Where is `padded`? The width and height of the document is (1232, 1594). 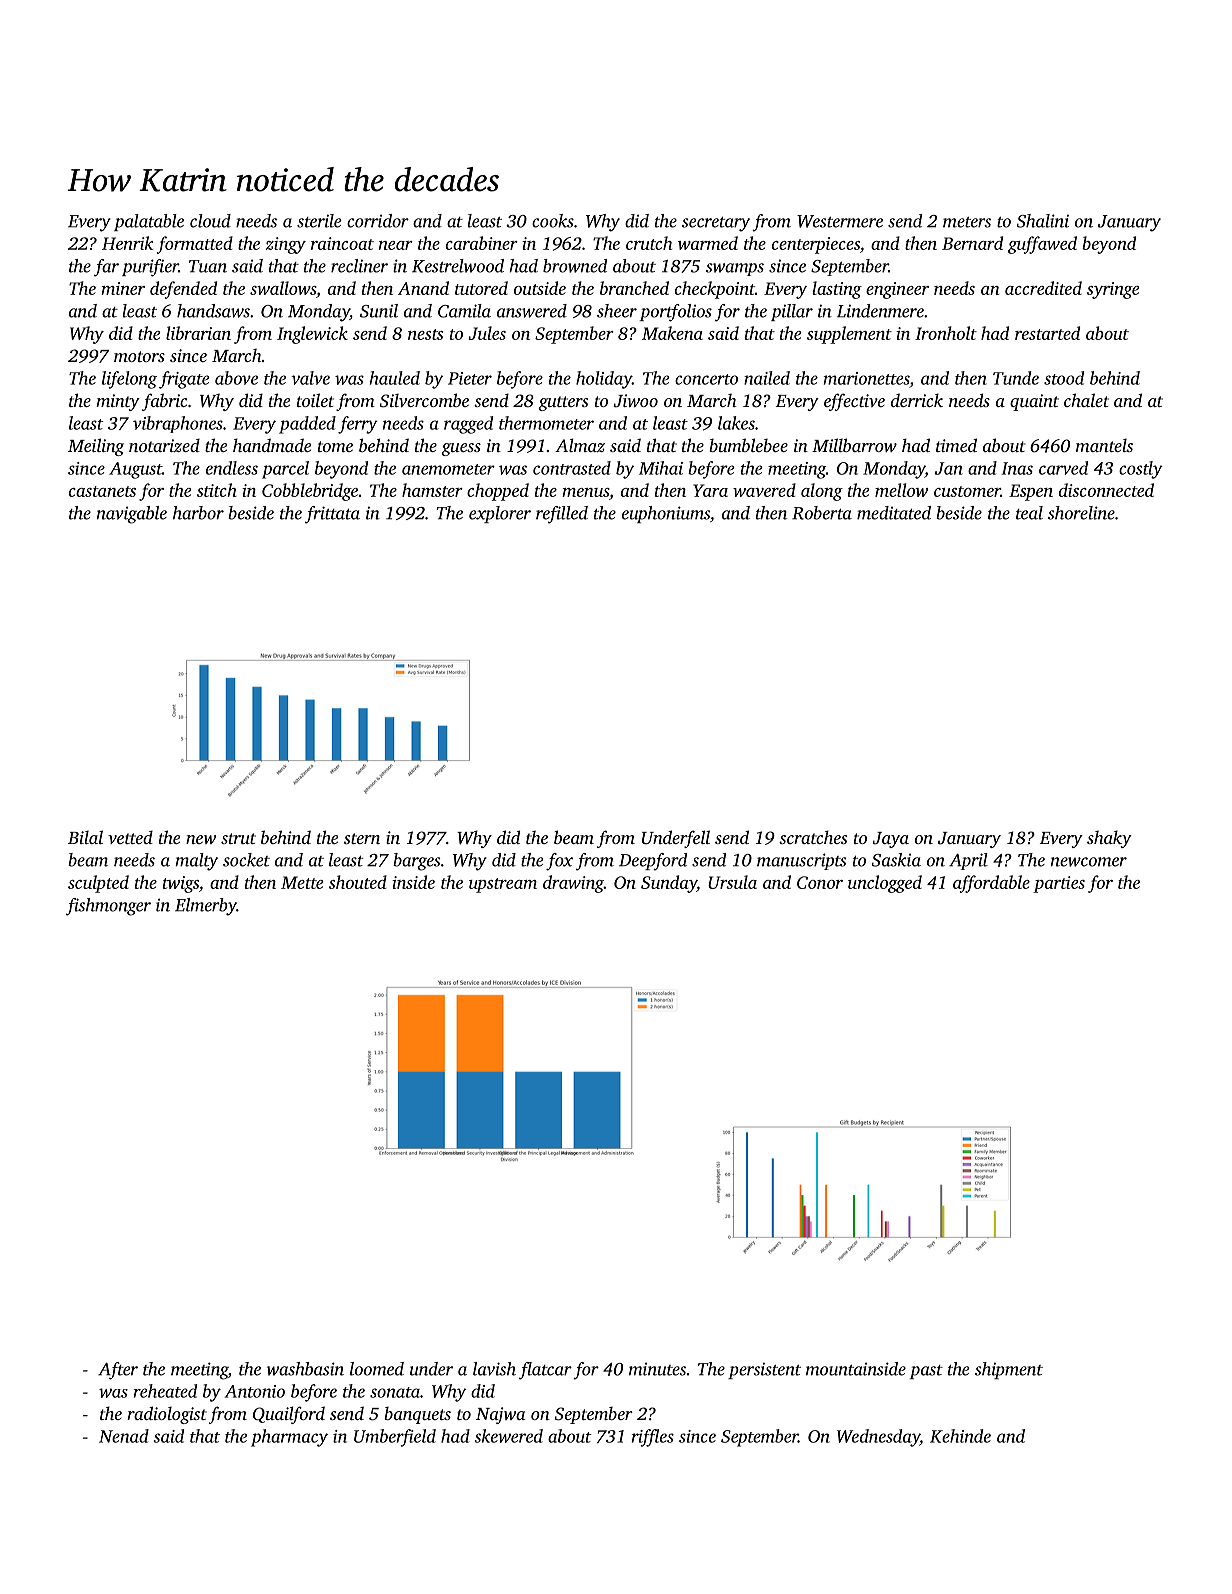 padded is located at coordinates (307, 425).
